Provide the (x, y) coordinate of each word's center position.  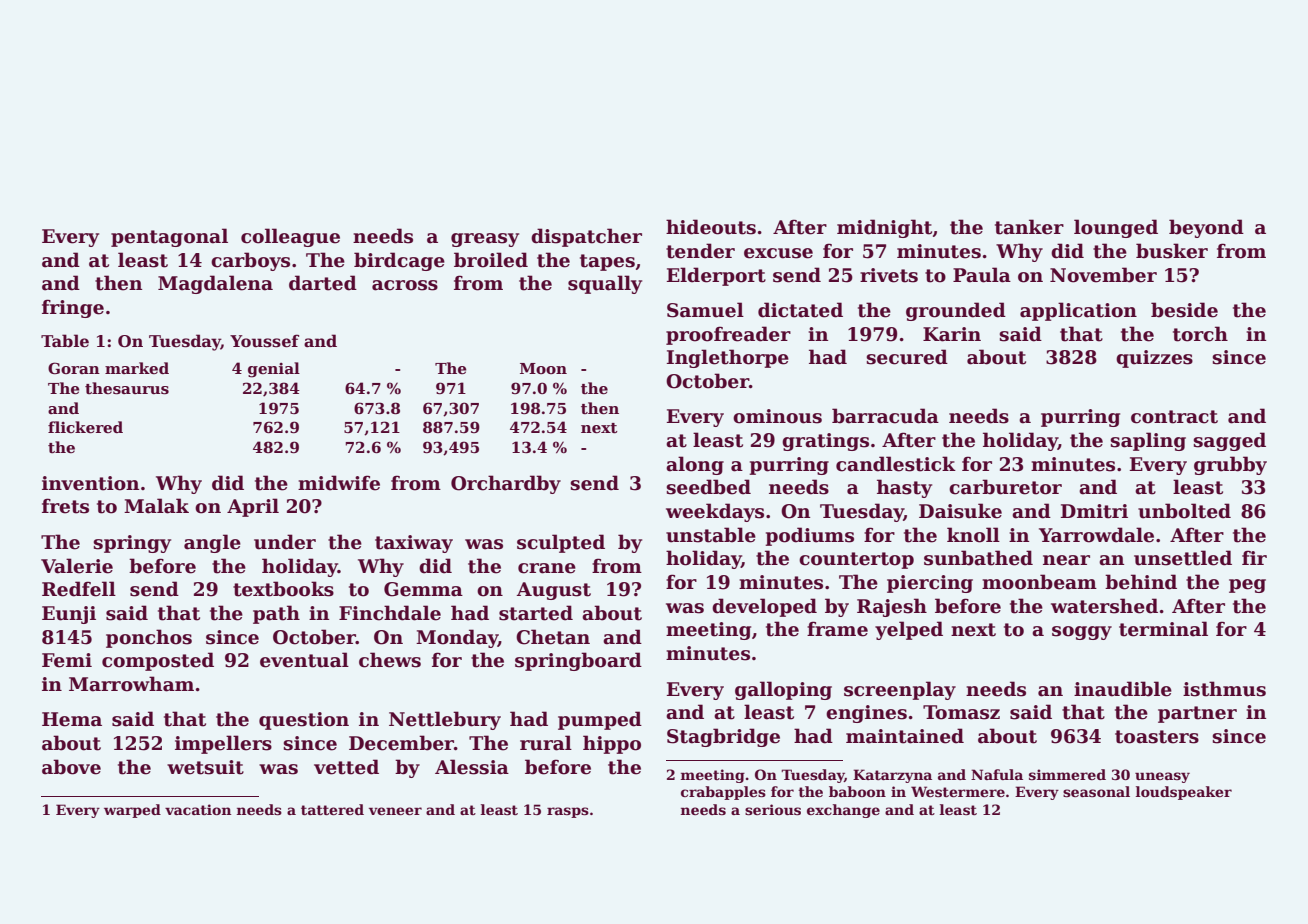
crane (547, 568)
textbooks (283, 589)
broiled (491, 260)
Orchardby (506, 484)
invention (90, 483)
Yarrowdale (1096, 535)
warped (132, 811)
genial (274, 370)
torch (1200, 334)
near (1066, 560)
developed (764, 607)
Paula (982, 275)
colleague (290, 237)
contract (1174, 417)
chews (390, 660)
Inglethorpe (728, 358)
